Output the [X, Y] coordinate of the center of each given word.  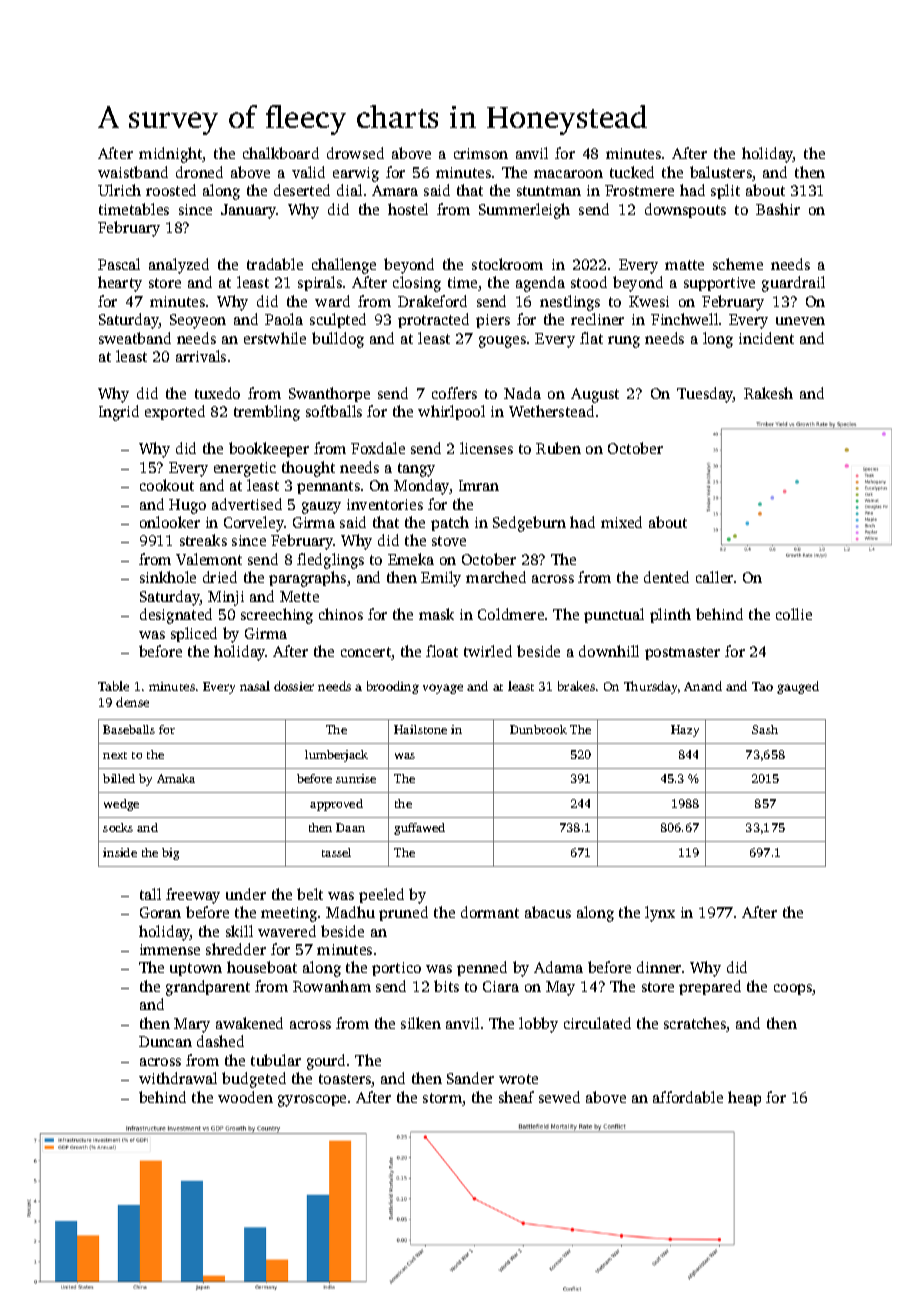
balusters [721, 172]
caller [714, 577]
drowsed [355, 153]
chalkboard [281, 153]
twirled [488, 651]
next [115, 755]
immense [170, 949]
